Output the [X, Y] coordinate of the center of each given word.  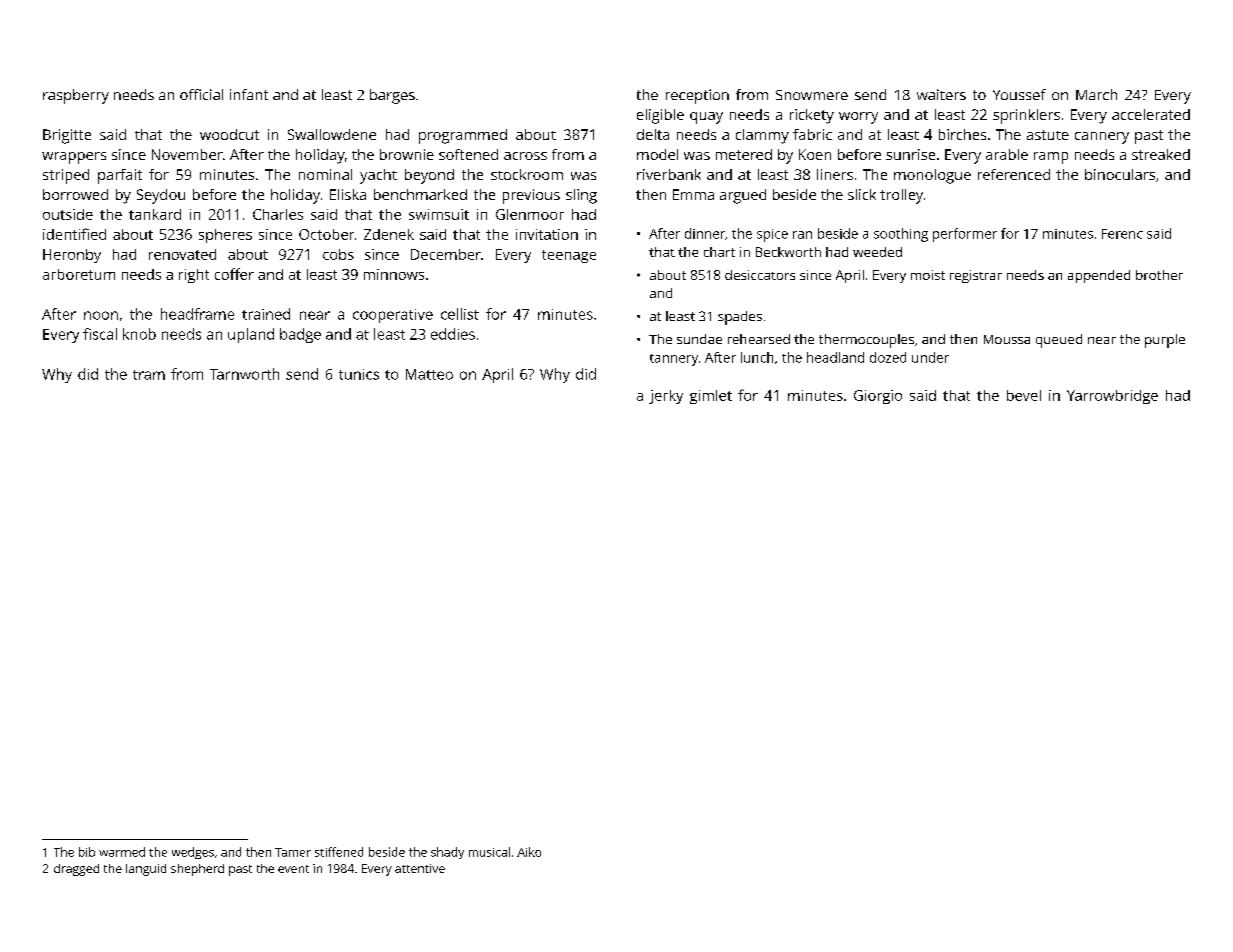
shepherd [197, 870]
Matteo [429, 374]
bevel [1024, 395]
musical [489, 852]
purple [1165, 341]
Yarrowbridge [1112, 397]
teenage [569, 256]
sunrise [910, 154]
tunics [359, 374]
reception [697, 96]
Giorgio [878, 397]
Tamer [293, 852]
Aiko [529, 852]
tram [149, 375]
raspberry [76, 96]
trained [266, 314]
